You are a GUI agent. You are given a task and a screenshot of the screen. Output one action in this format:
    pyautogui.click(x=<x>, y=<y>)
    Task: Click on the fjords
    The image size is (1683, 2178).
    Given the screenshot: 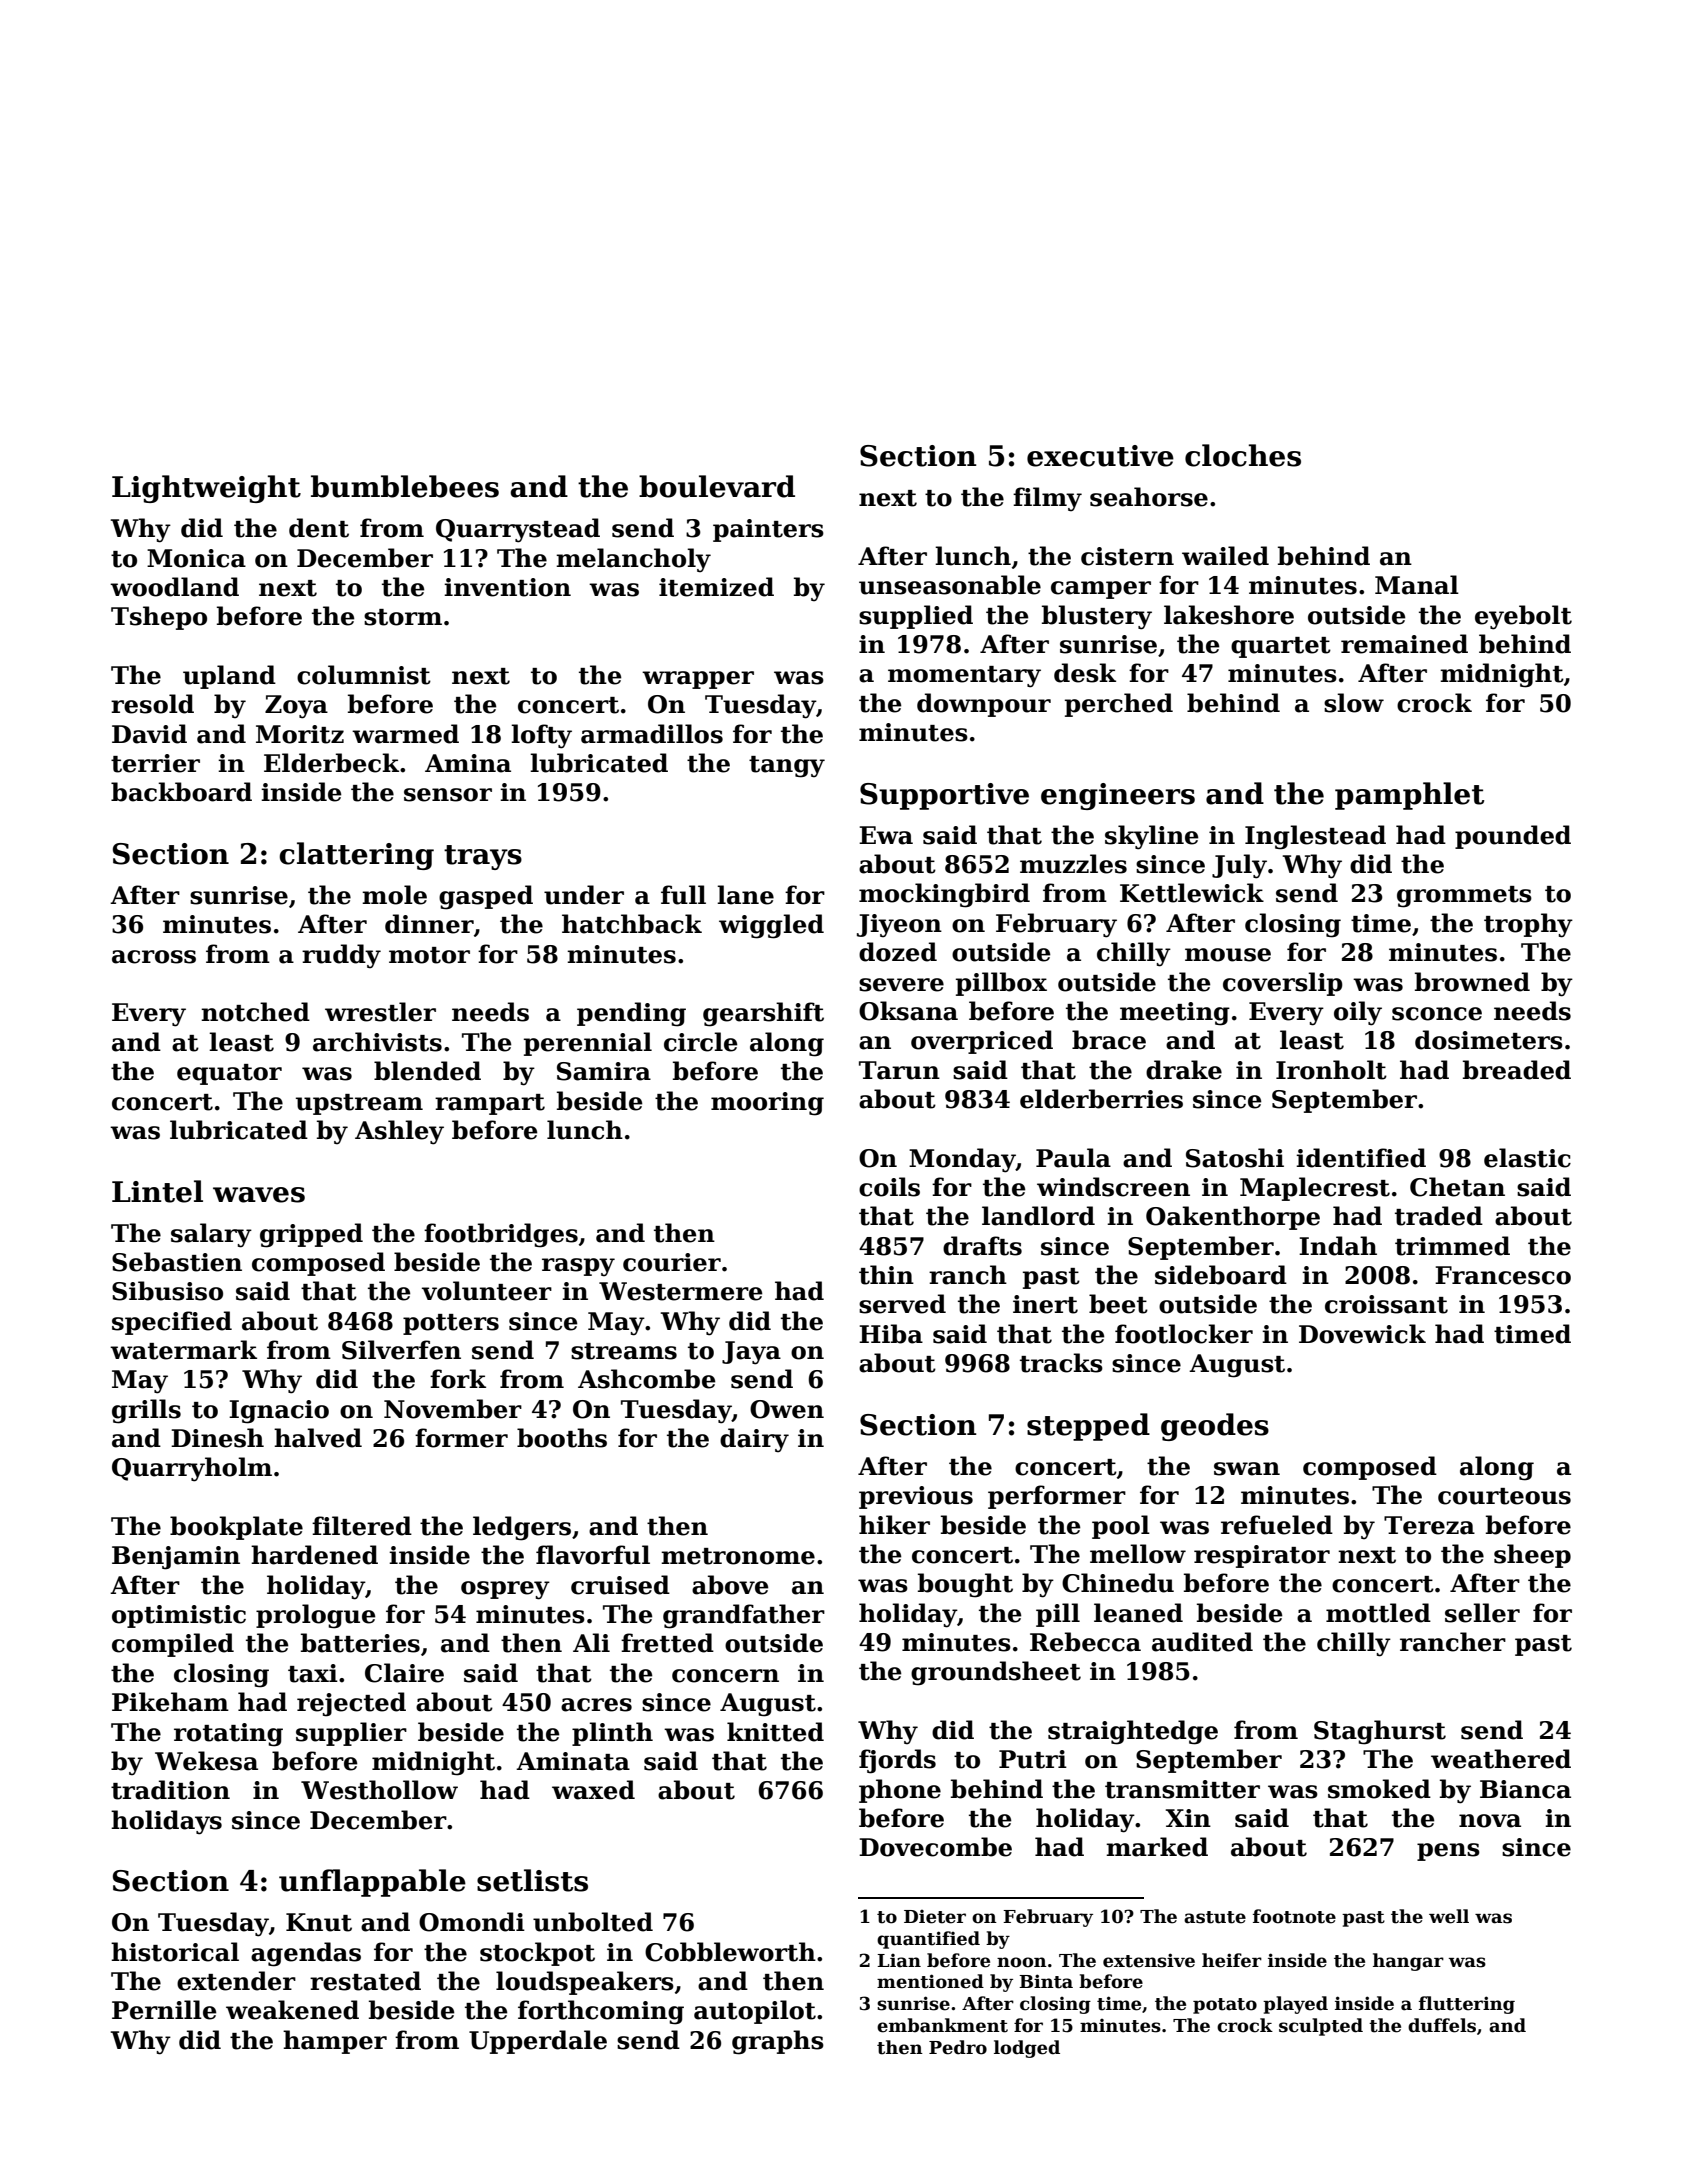 What is the action you would take?
    pyautogui.click(x=897, y=1761)
